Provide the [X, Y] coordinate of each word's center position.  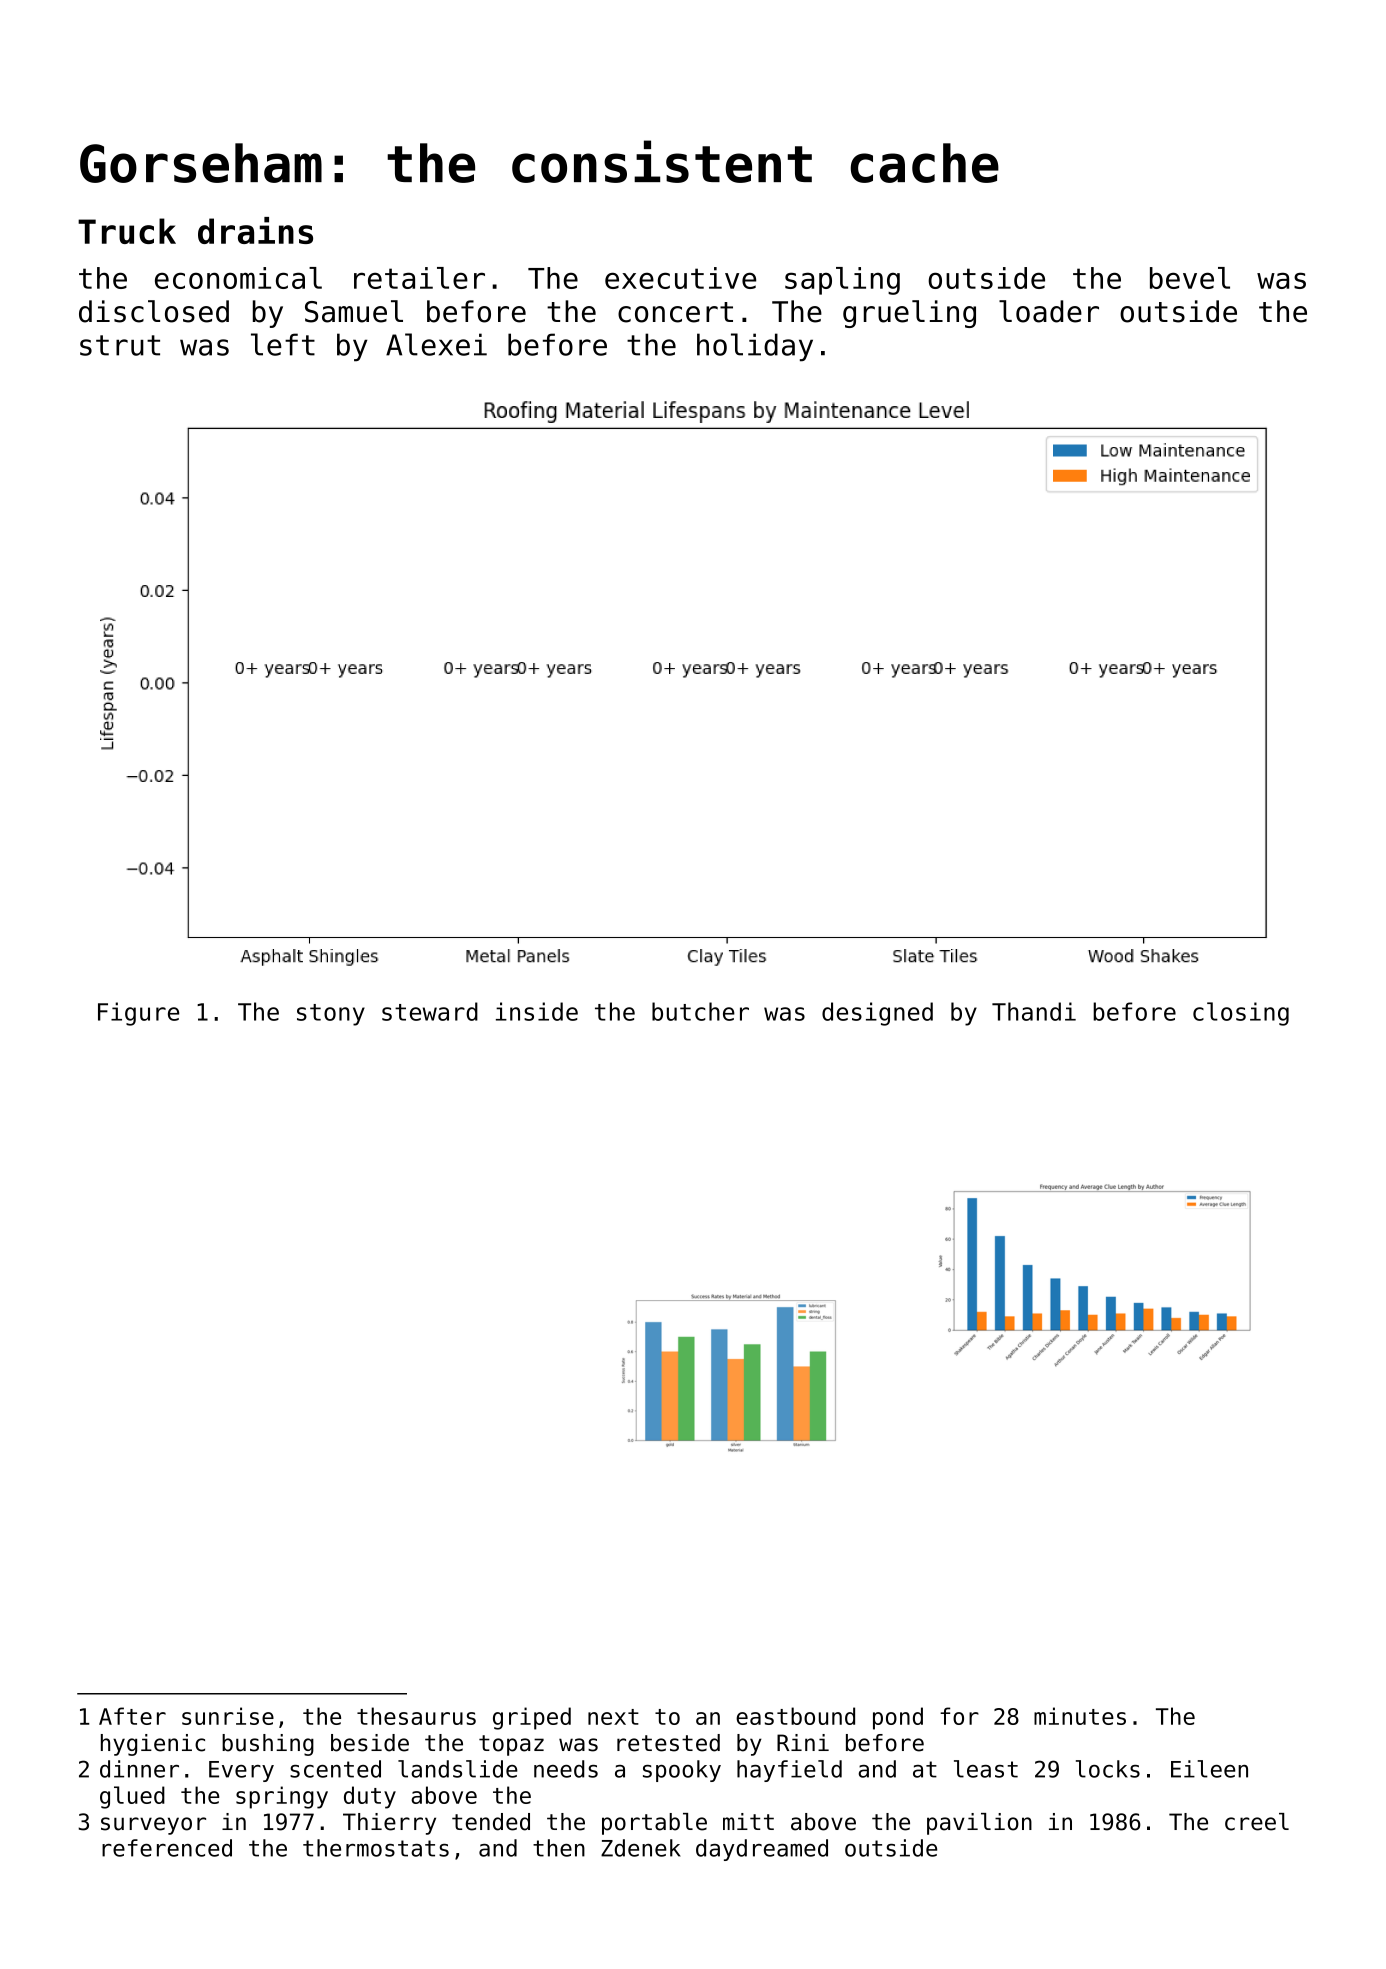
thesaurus [416, 1716]
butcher [700, 1011]
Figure [138, 1014]
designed [877, 1014]
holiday [755, 347]
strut [120, 345]
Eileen [1209, 1769]
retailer [419, 278]
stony [331, 1015]
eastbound [795, 1716]
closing [1241, 1014]
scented [335, 1769]
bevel [1190, 278]
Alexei [436, 344]
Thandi [1034, 1011]
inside [537, 1011]
